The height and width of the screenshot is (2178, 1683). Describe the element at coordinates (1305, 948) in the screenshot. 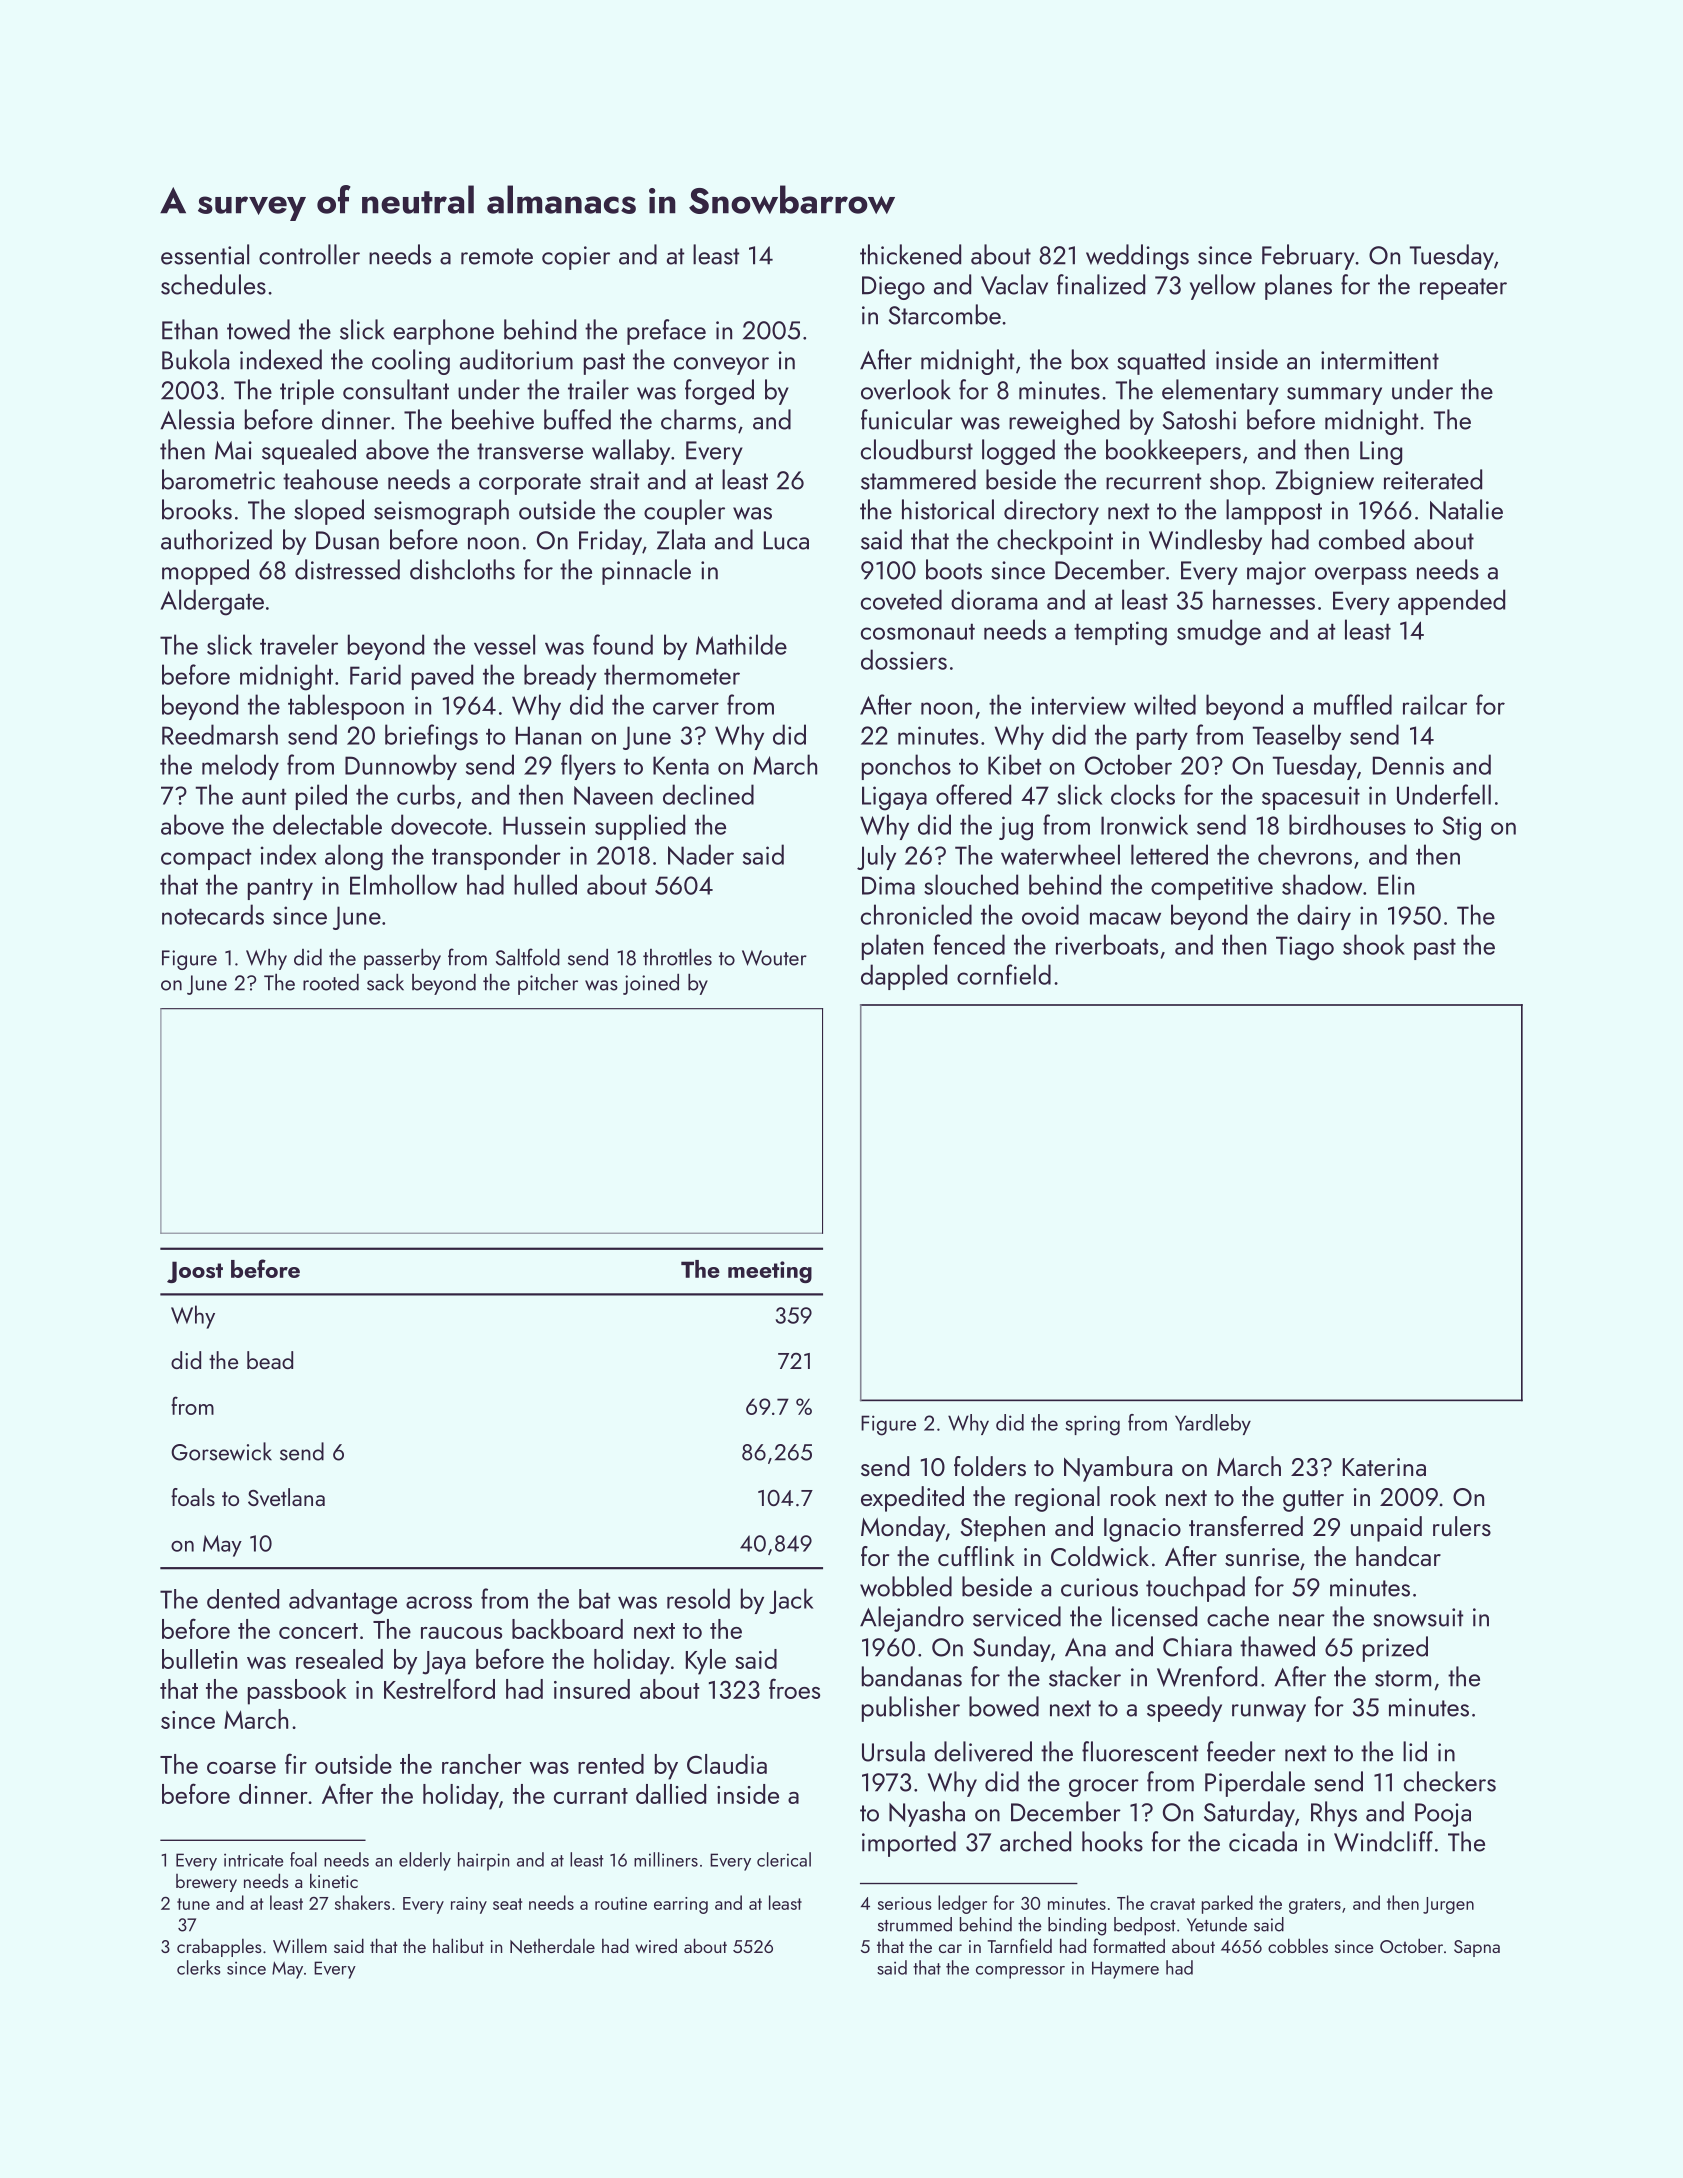

I see `Tiago` at that location.
